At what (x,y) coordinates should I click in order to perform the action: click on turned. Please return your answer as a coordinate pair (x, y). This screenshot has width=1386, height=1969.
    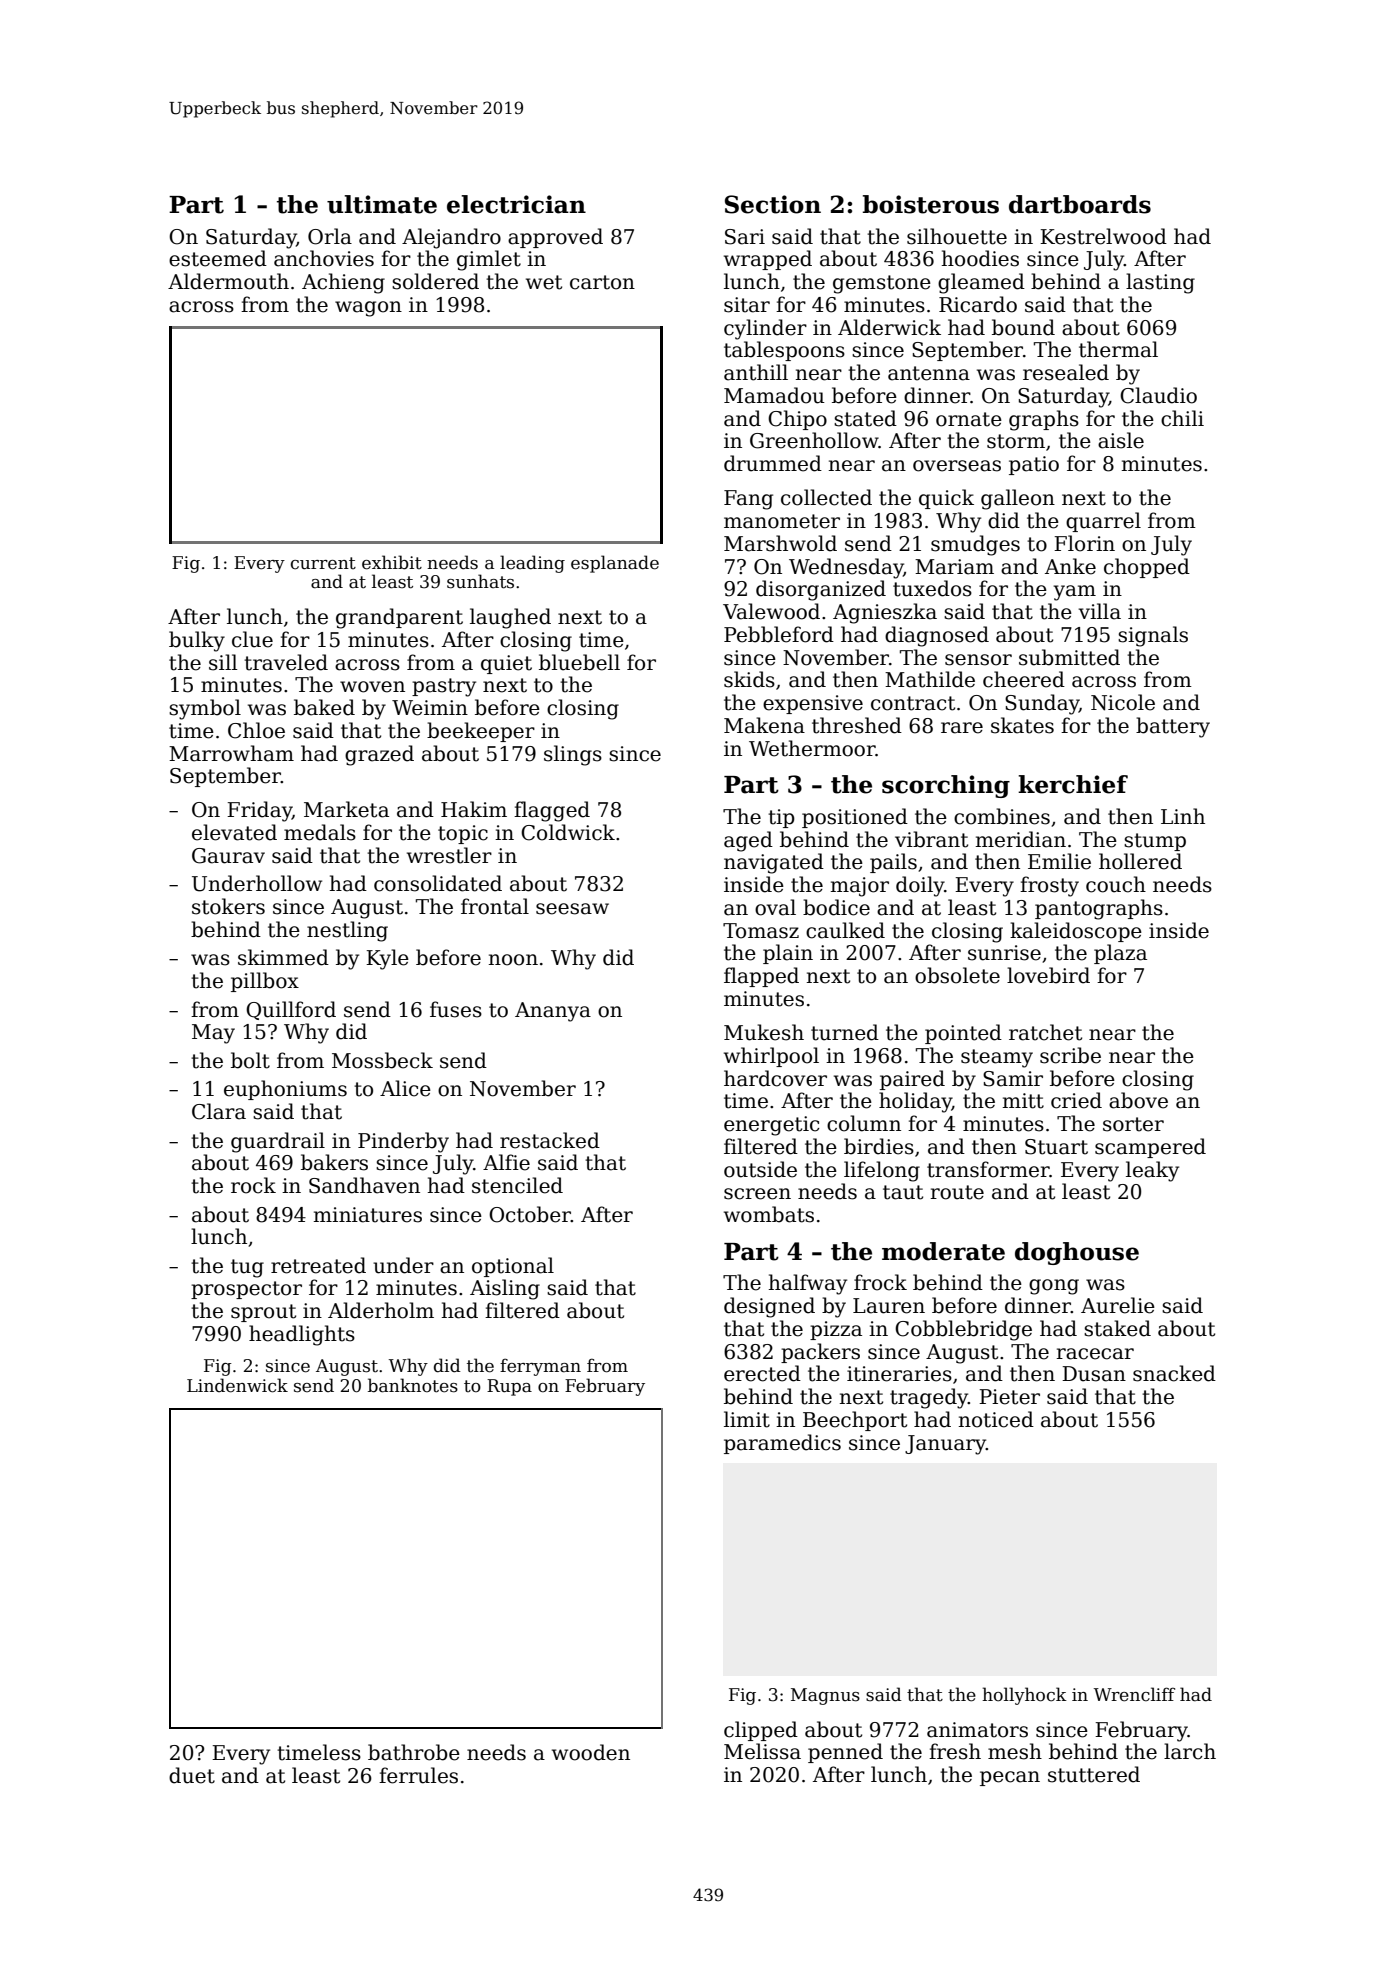
    Looking at the image, I should click on (845, 1032).
